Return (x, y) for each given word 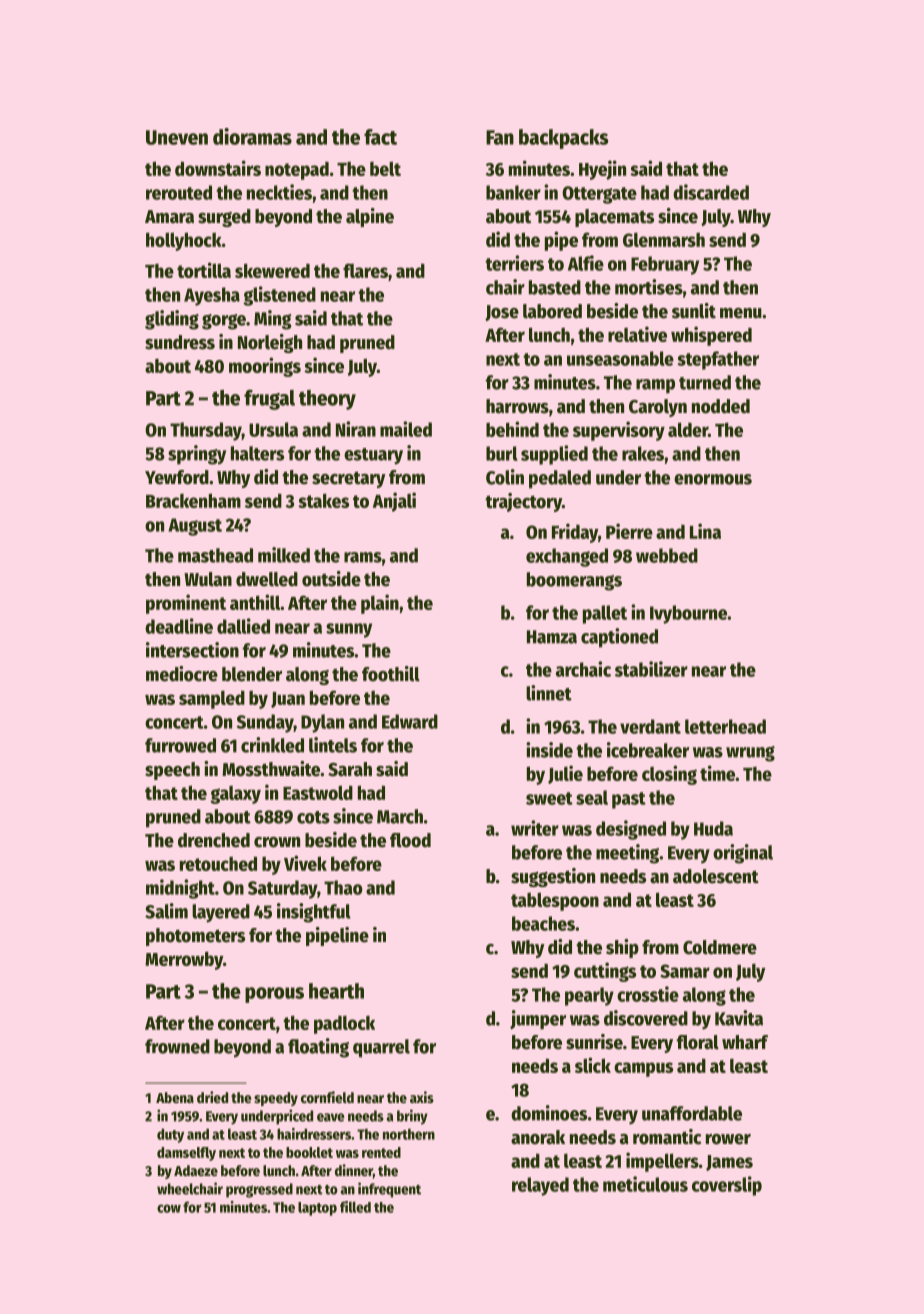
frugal (269, 400)
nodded (721, 406)
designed (631, 830)
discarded (711, 192)
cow (169, 1208)
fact (380, 137)
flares (365, 270)
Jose (502, 313)
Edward (410, 721)
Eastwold (318, 792)
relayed (540, 1186)
